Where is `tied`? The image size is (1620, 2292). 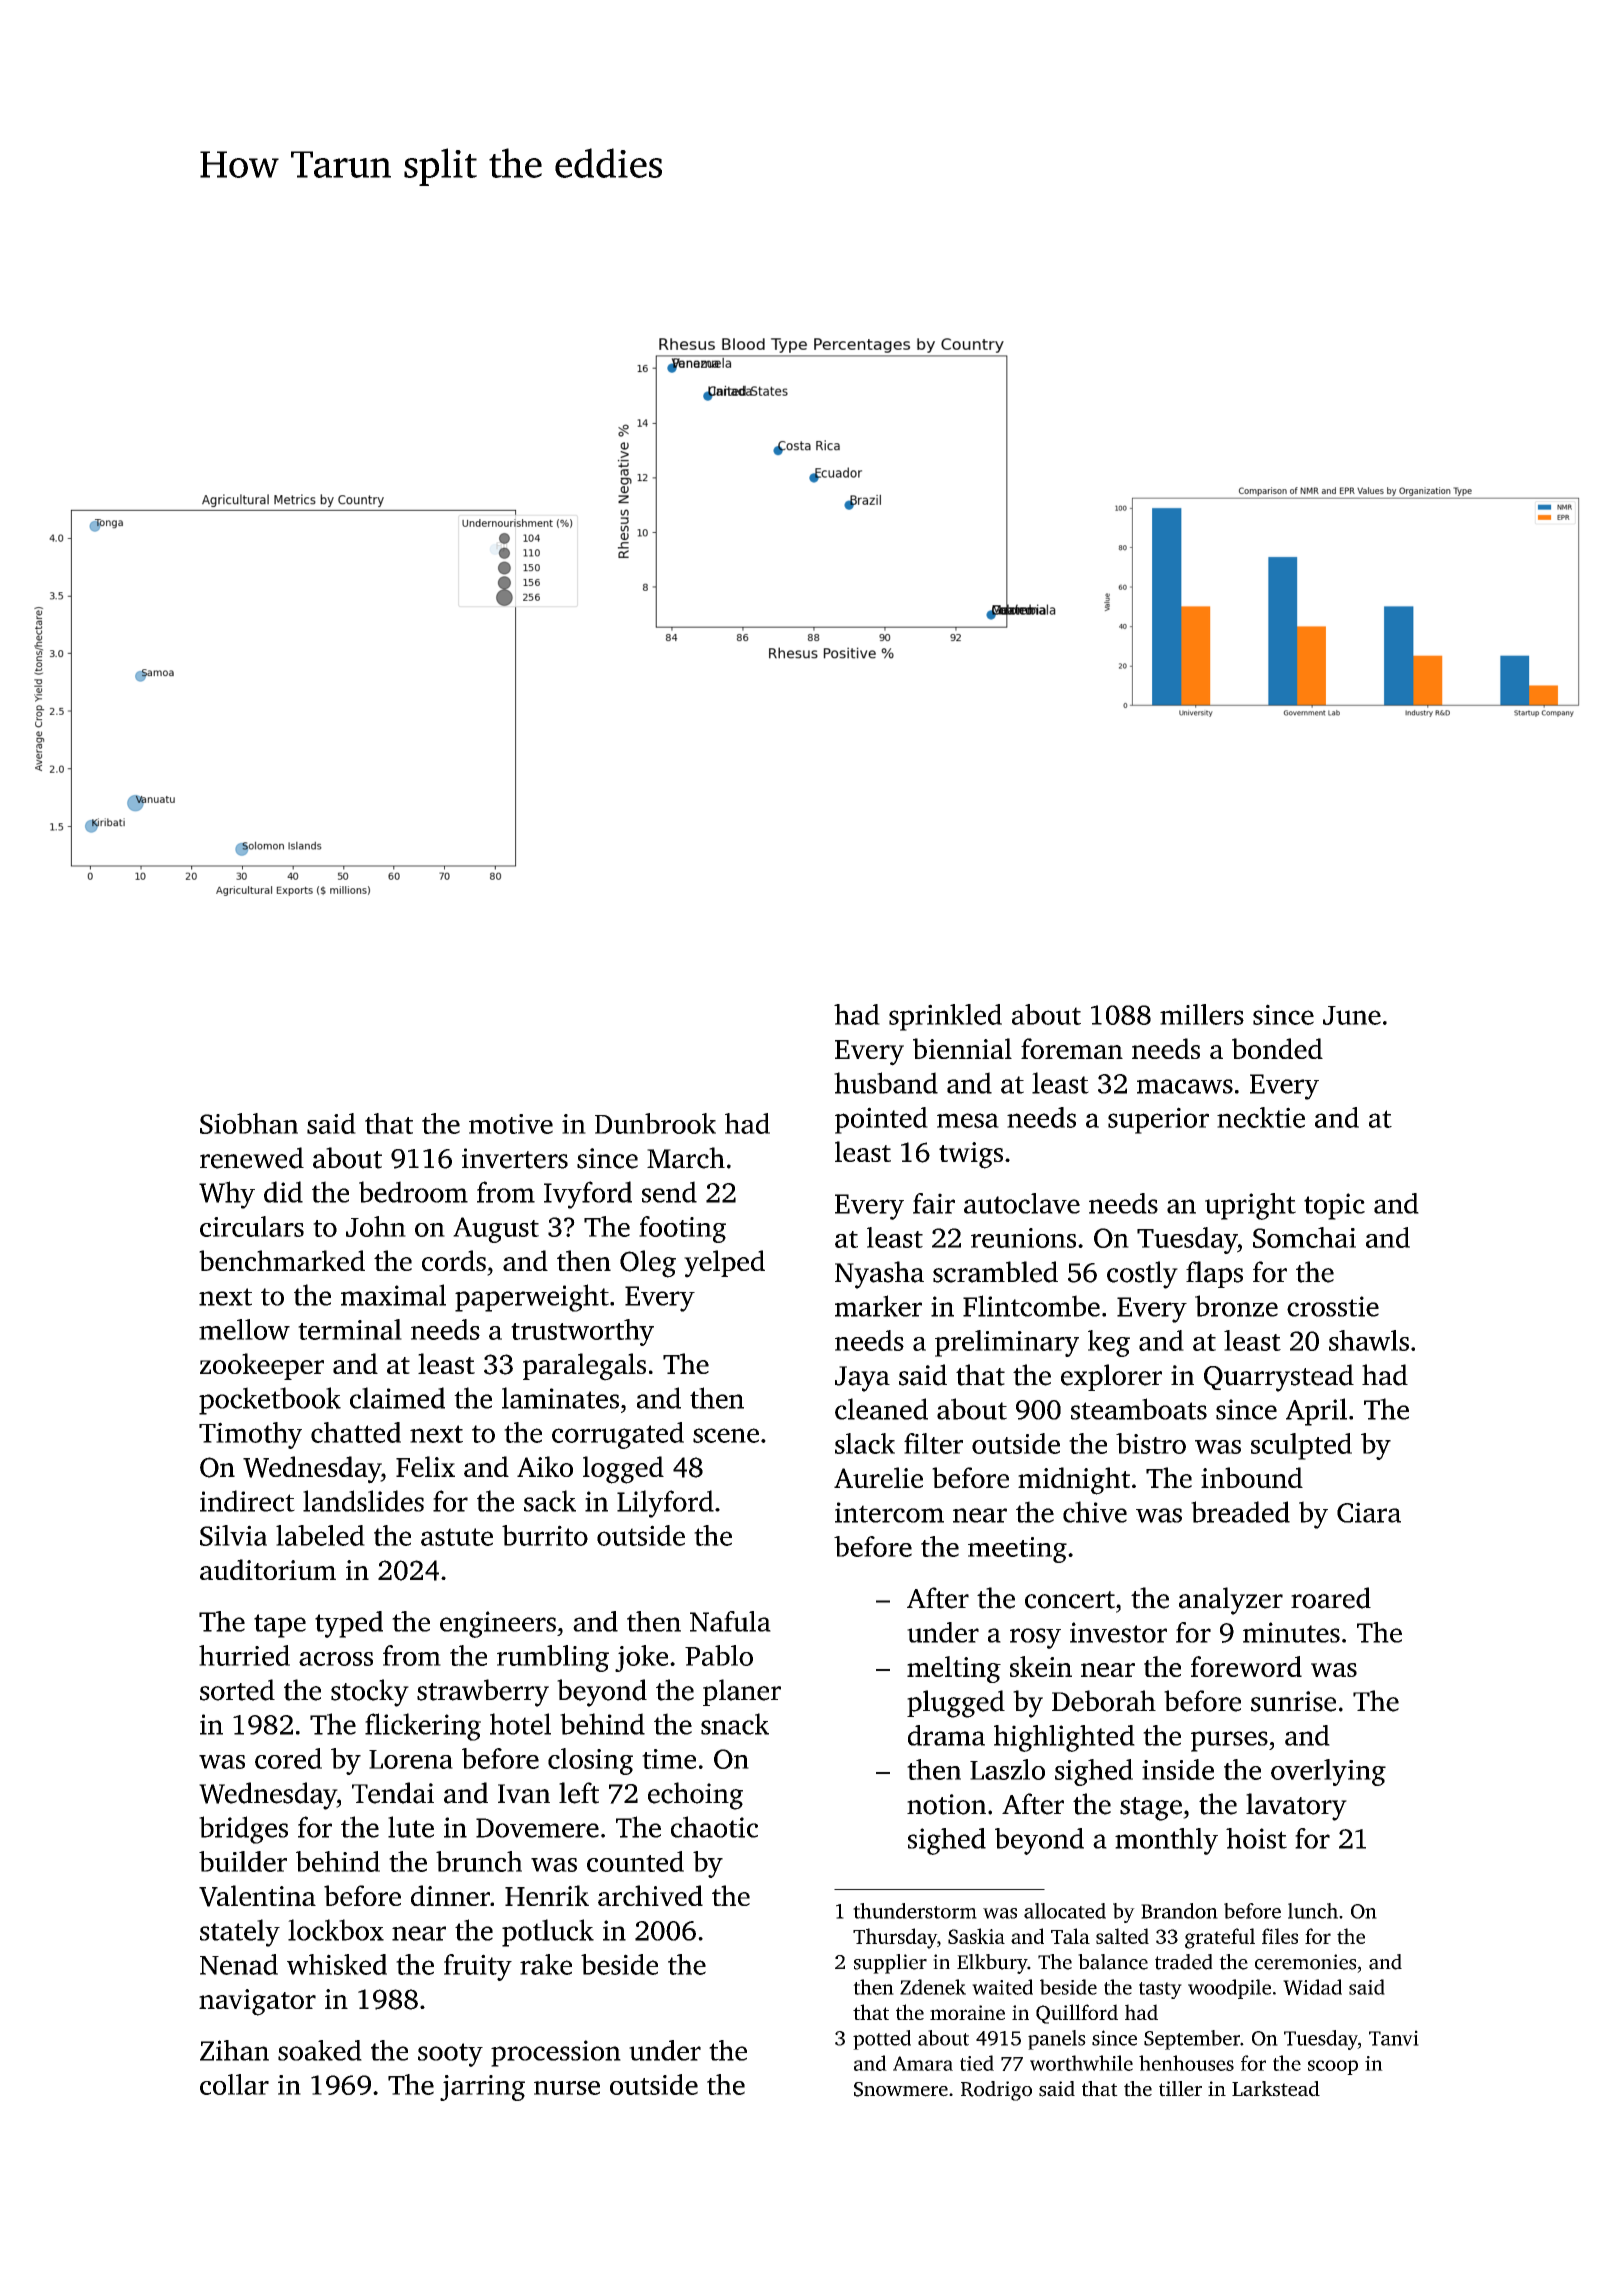
tied is located at coordinates (977, 2063).
